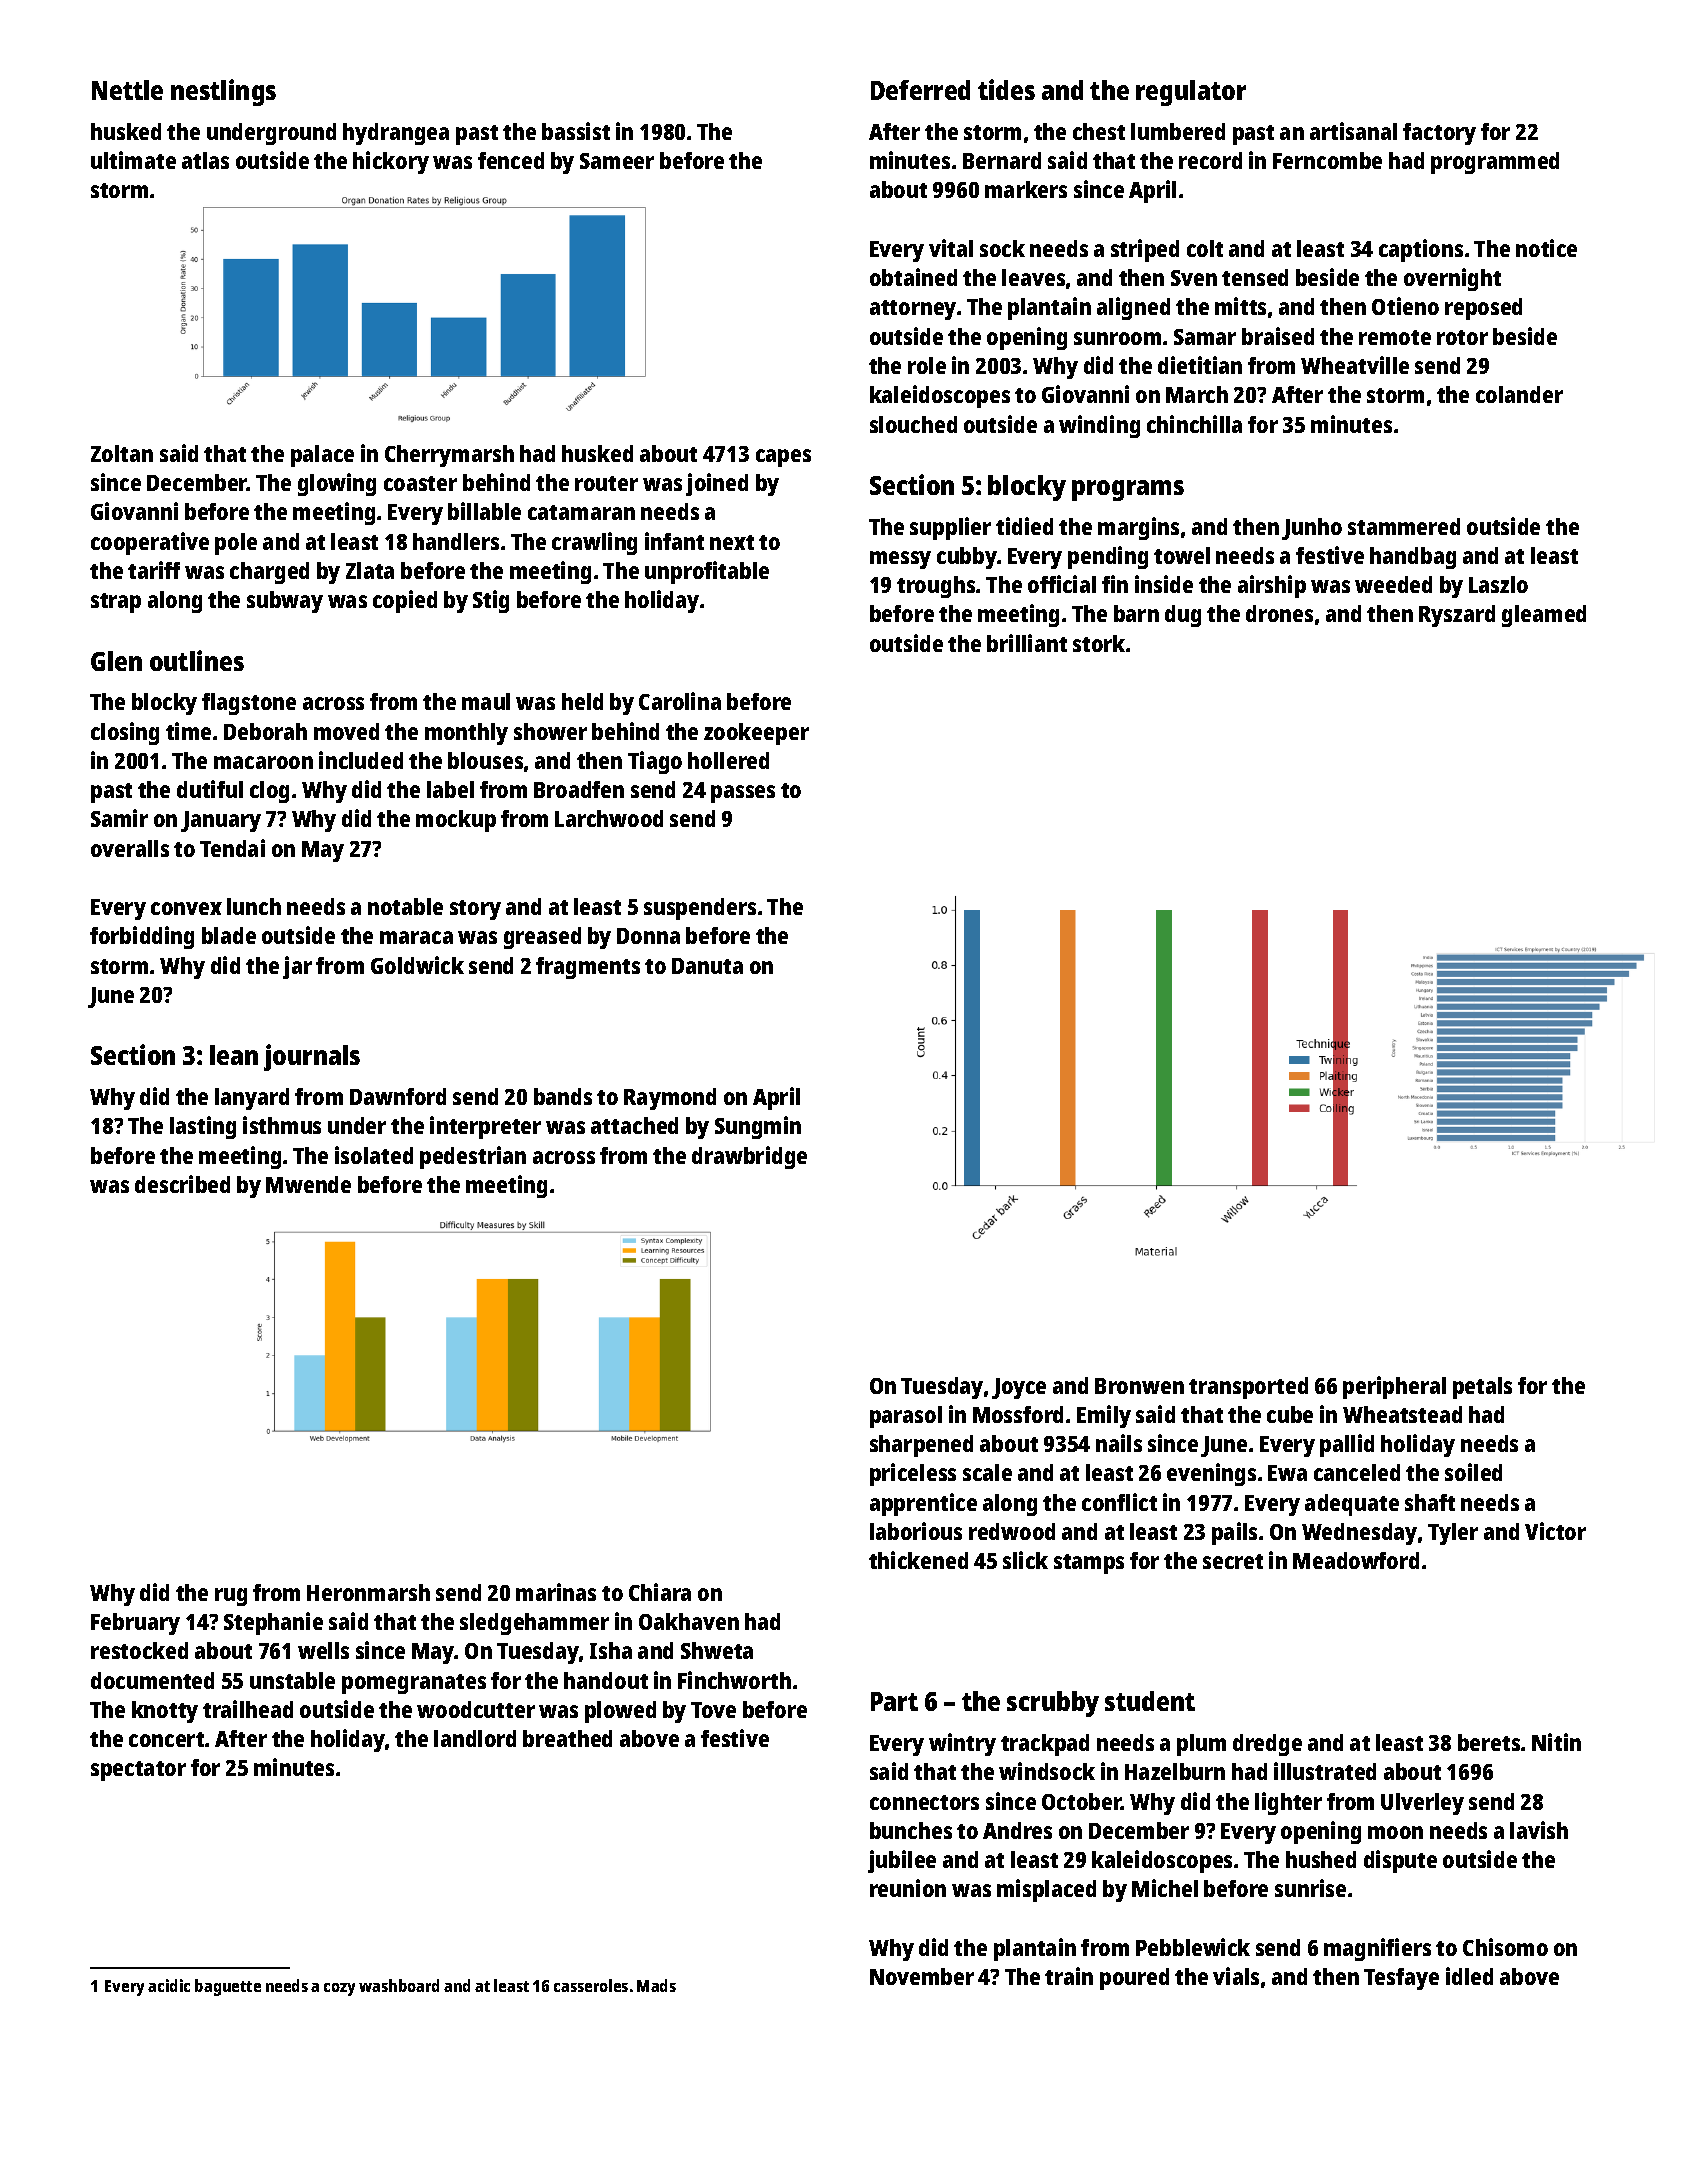  I want to click on factory, so click(1439, 134).
